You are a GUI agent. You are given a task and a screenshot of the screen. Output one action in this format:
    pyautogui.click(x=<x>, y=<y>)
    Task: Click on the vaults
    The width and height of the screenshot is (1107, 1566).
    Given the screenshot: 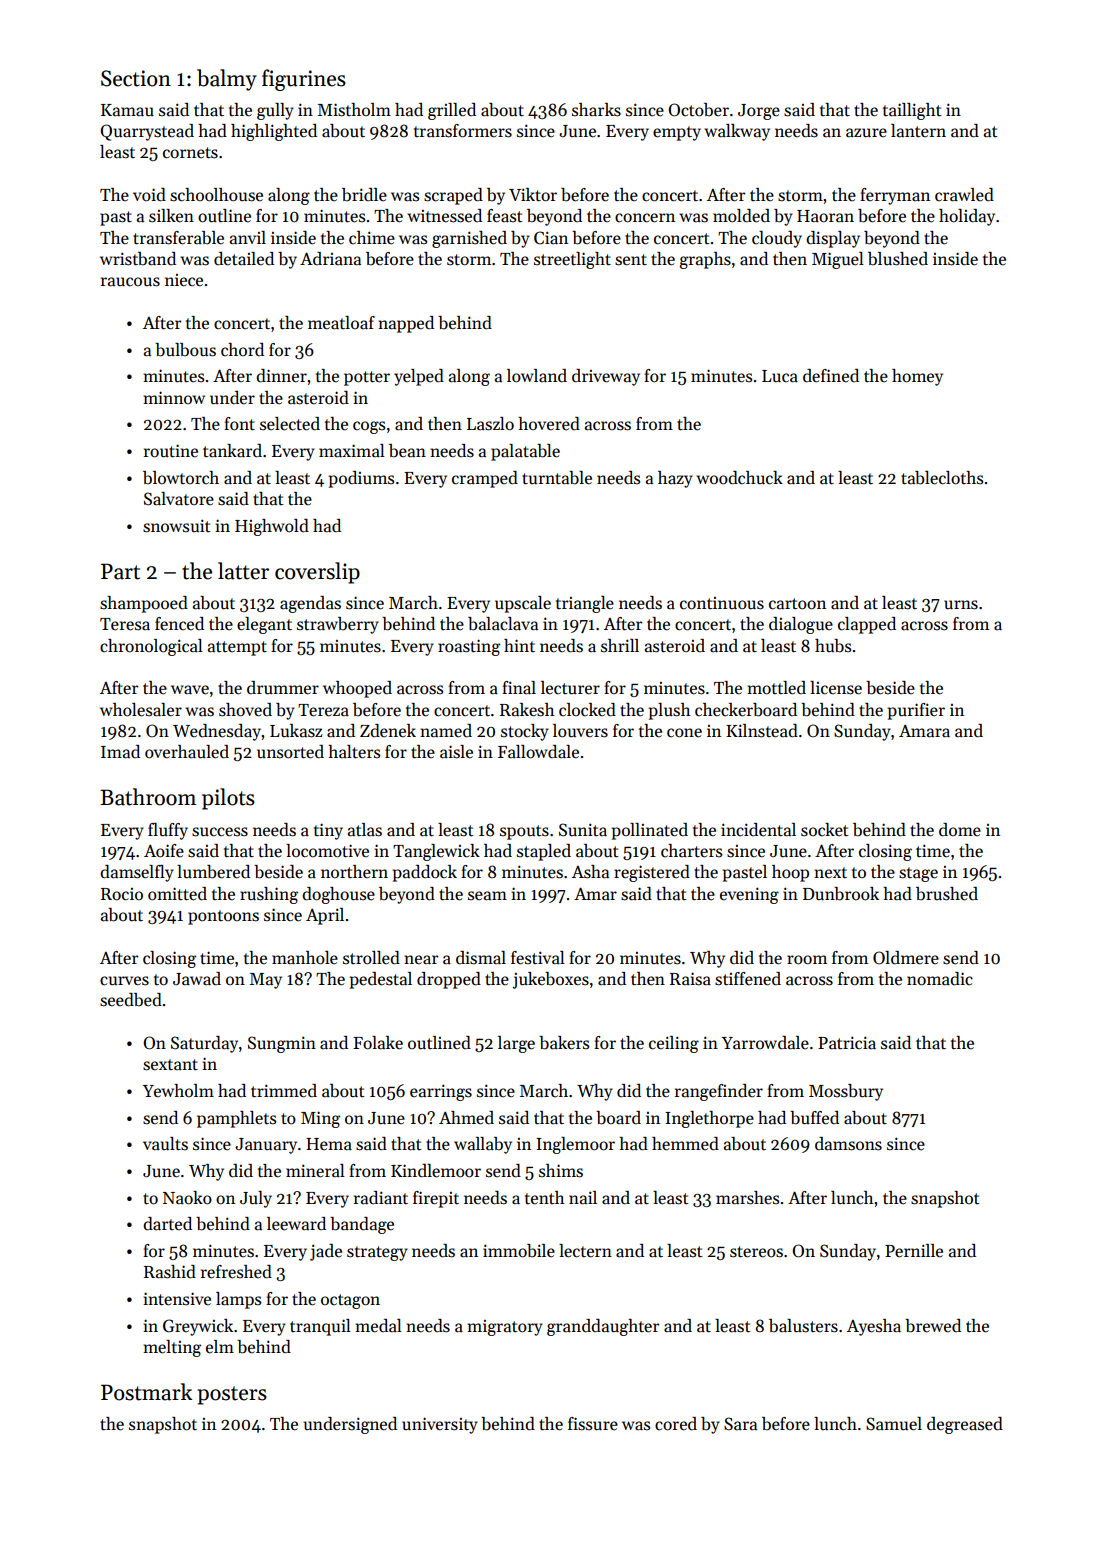 What is the action you would take?
    pyautogui.click(x=165, y=1144)
